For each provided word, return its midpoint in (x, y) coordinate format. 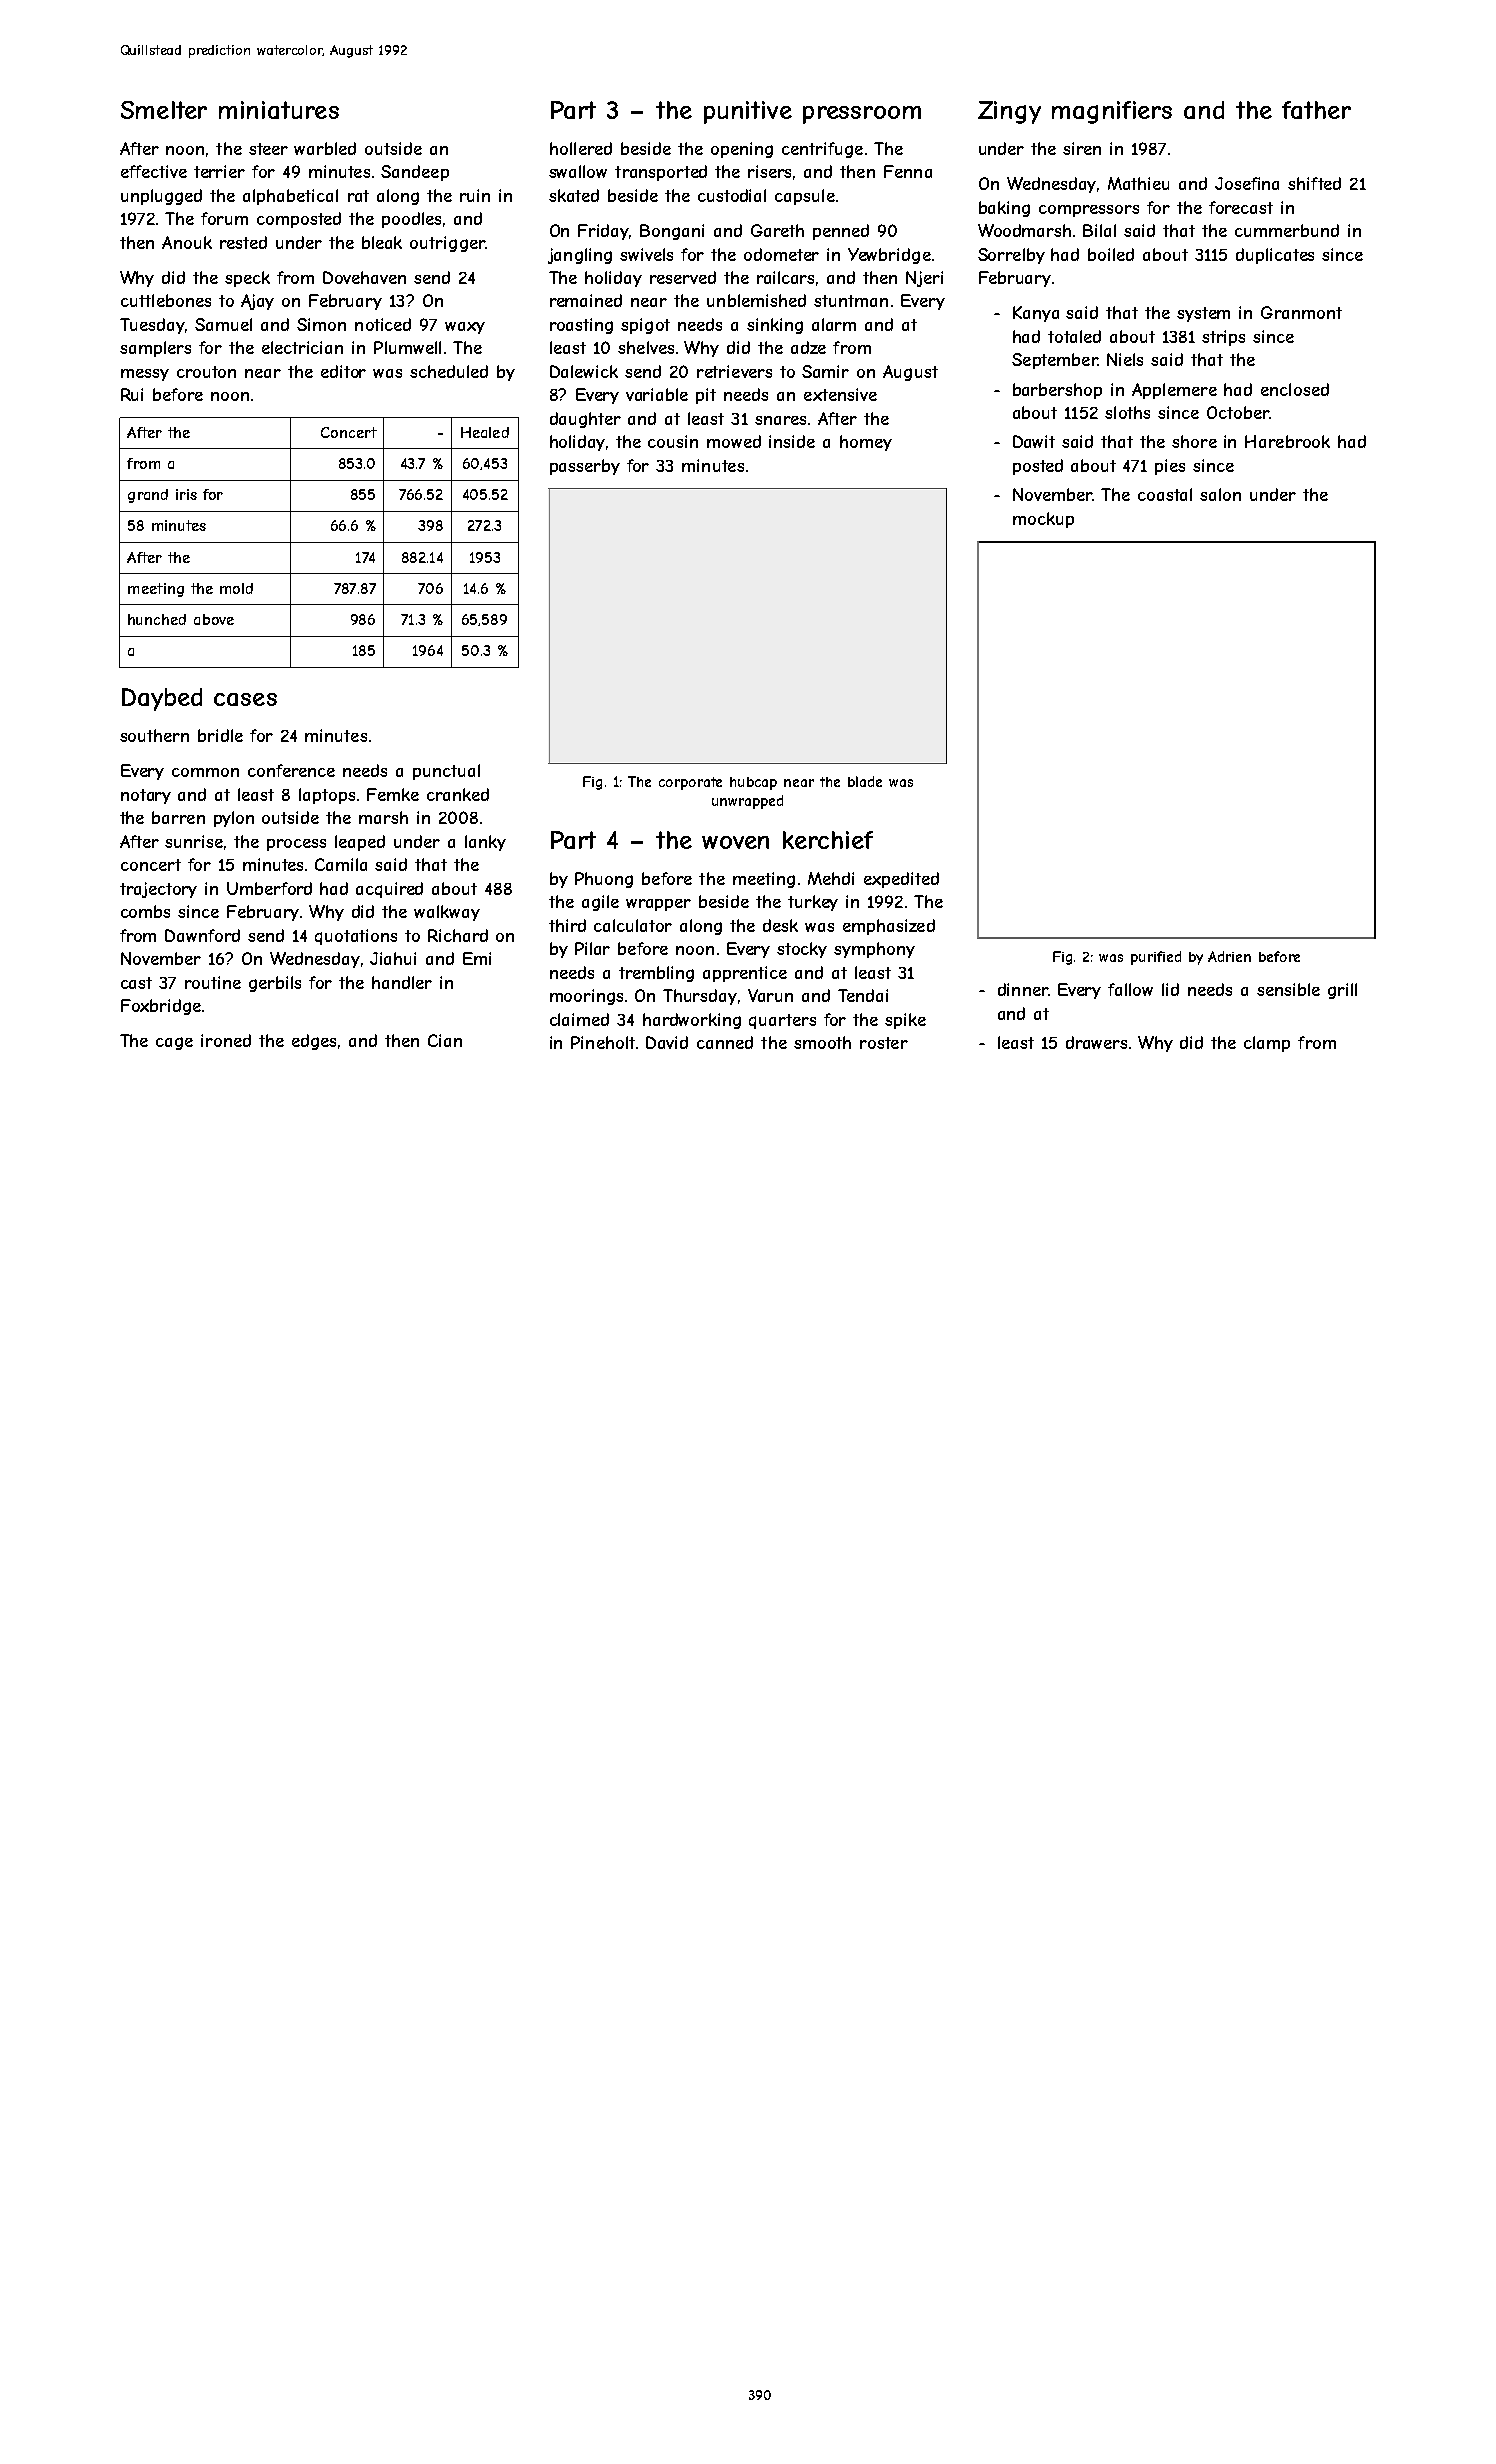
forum (224, 218)
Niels (1125, 359)
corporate (690, 783)
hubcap (753, 783)
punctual (446, 772)
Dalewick (584, 371)
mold (236, 588)
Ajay (257, 302)
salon (1220, 494)
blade (865, 781)
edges (314, 1042)
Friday (604, 232)
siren (1082, 148)
